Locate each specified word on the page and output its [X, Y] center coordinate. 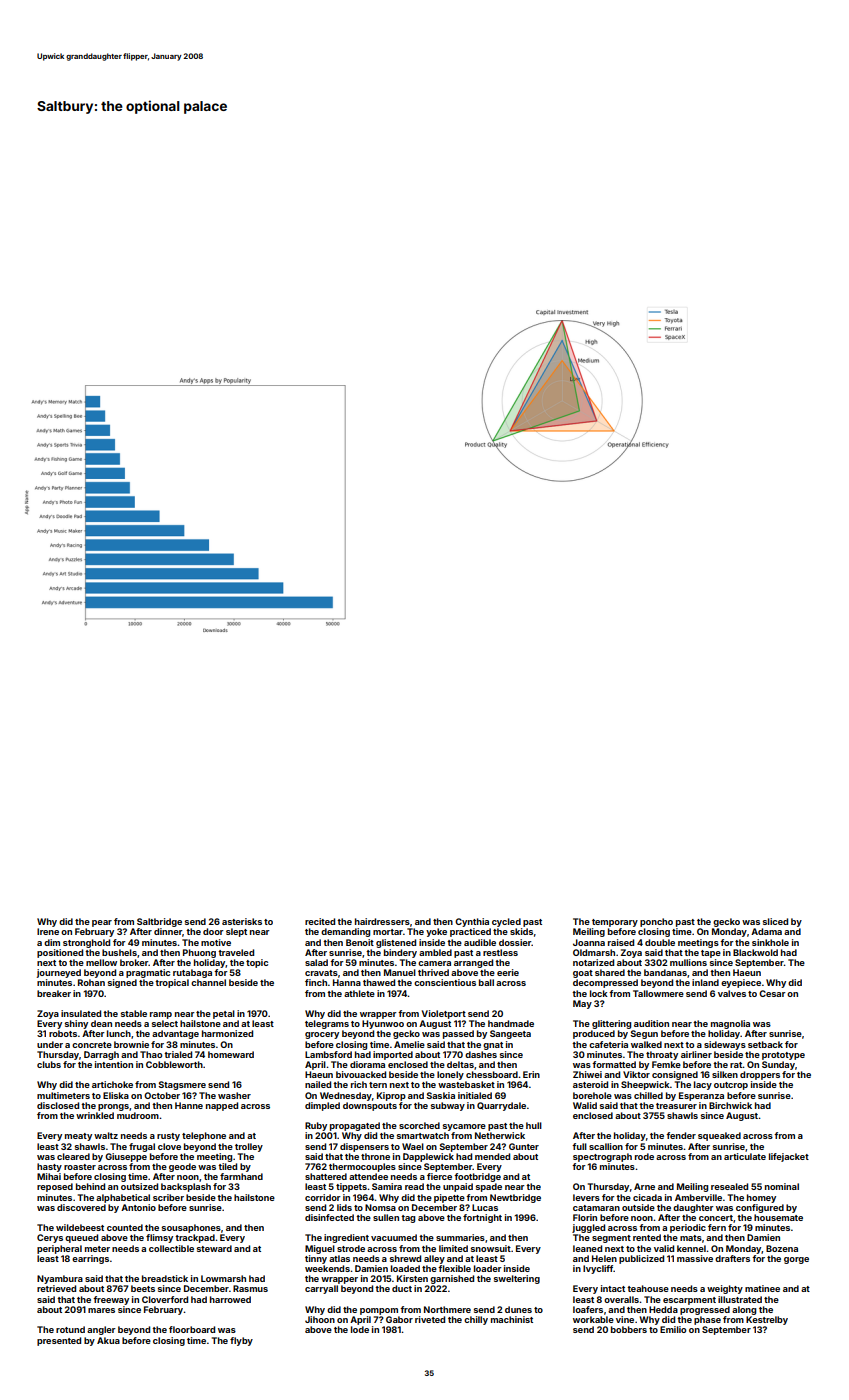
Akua [108, 1340]
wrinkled [95, 1115]
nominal [782, 1186]
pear [102, 923]
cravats [321, 973]
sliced [775, 921]
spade [488, 1187]
